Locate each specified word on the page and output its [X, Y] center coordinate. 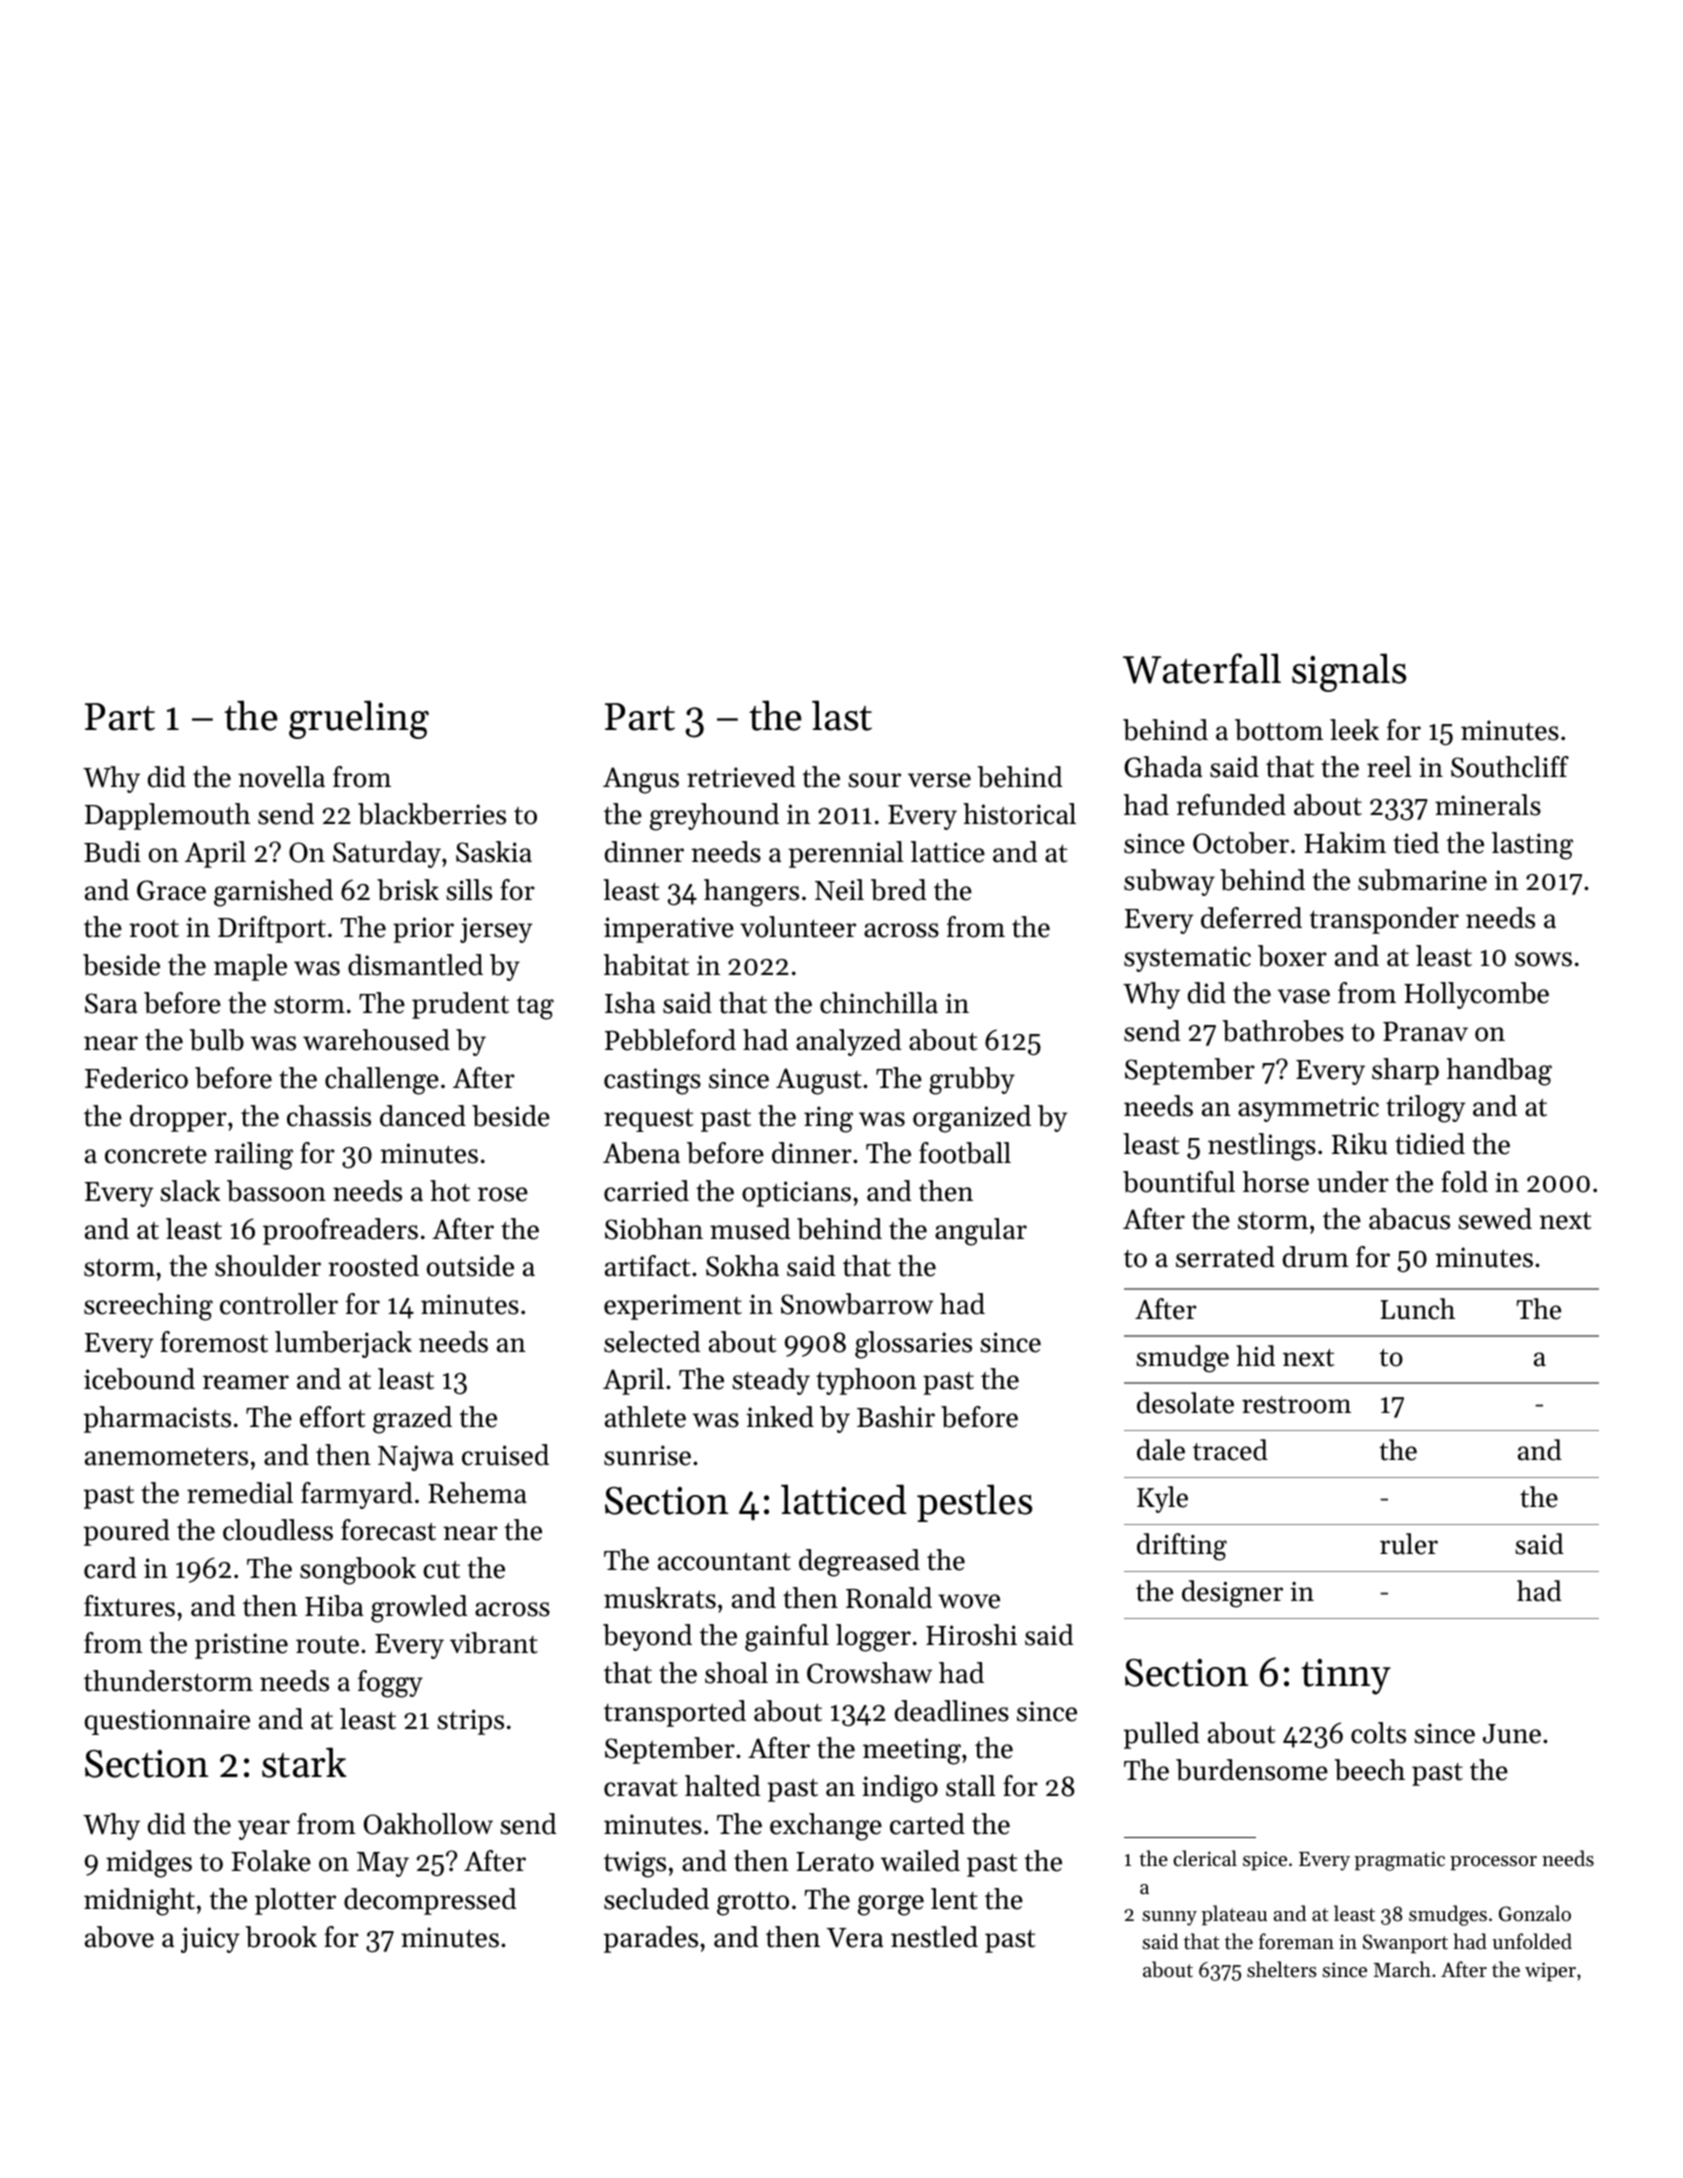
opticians [796, 1194]
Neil [839, 890]
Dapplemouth [167, 816]
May [383, 1864]
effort [332, 1417]
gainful [787, 1638]
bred [898, 890]
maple [250, 967]
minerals [1488, 805]
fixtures [129, 1606]
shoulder [268, 1266]
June [1512, 1734]
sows [1543, 959]
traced [1230, 1450]
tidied [1430, 1144]
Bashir [896, 1417]
